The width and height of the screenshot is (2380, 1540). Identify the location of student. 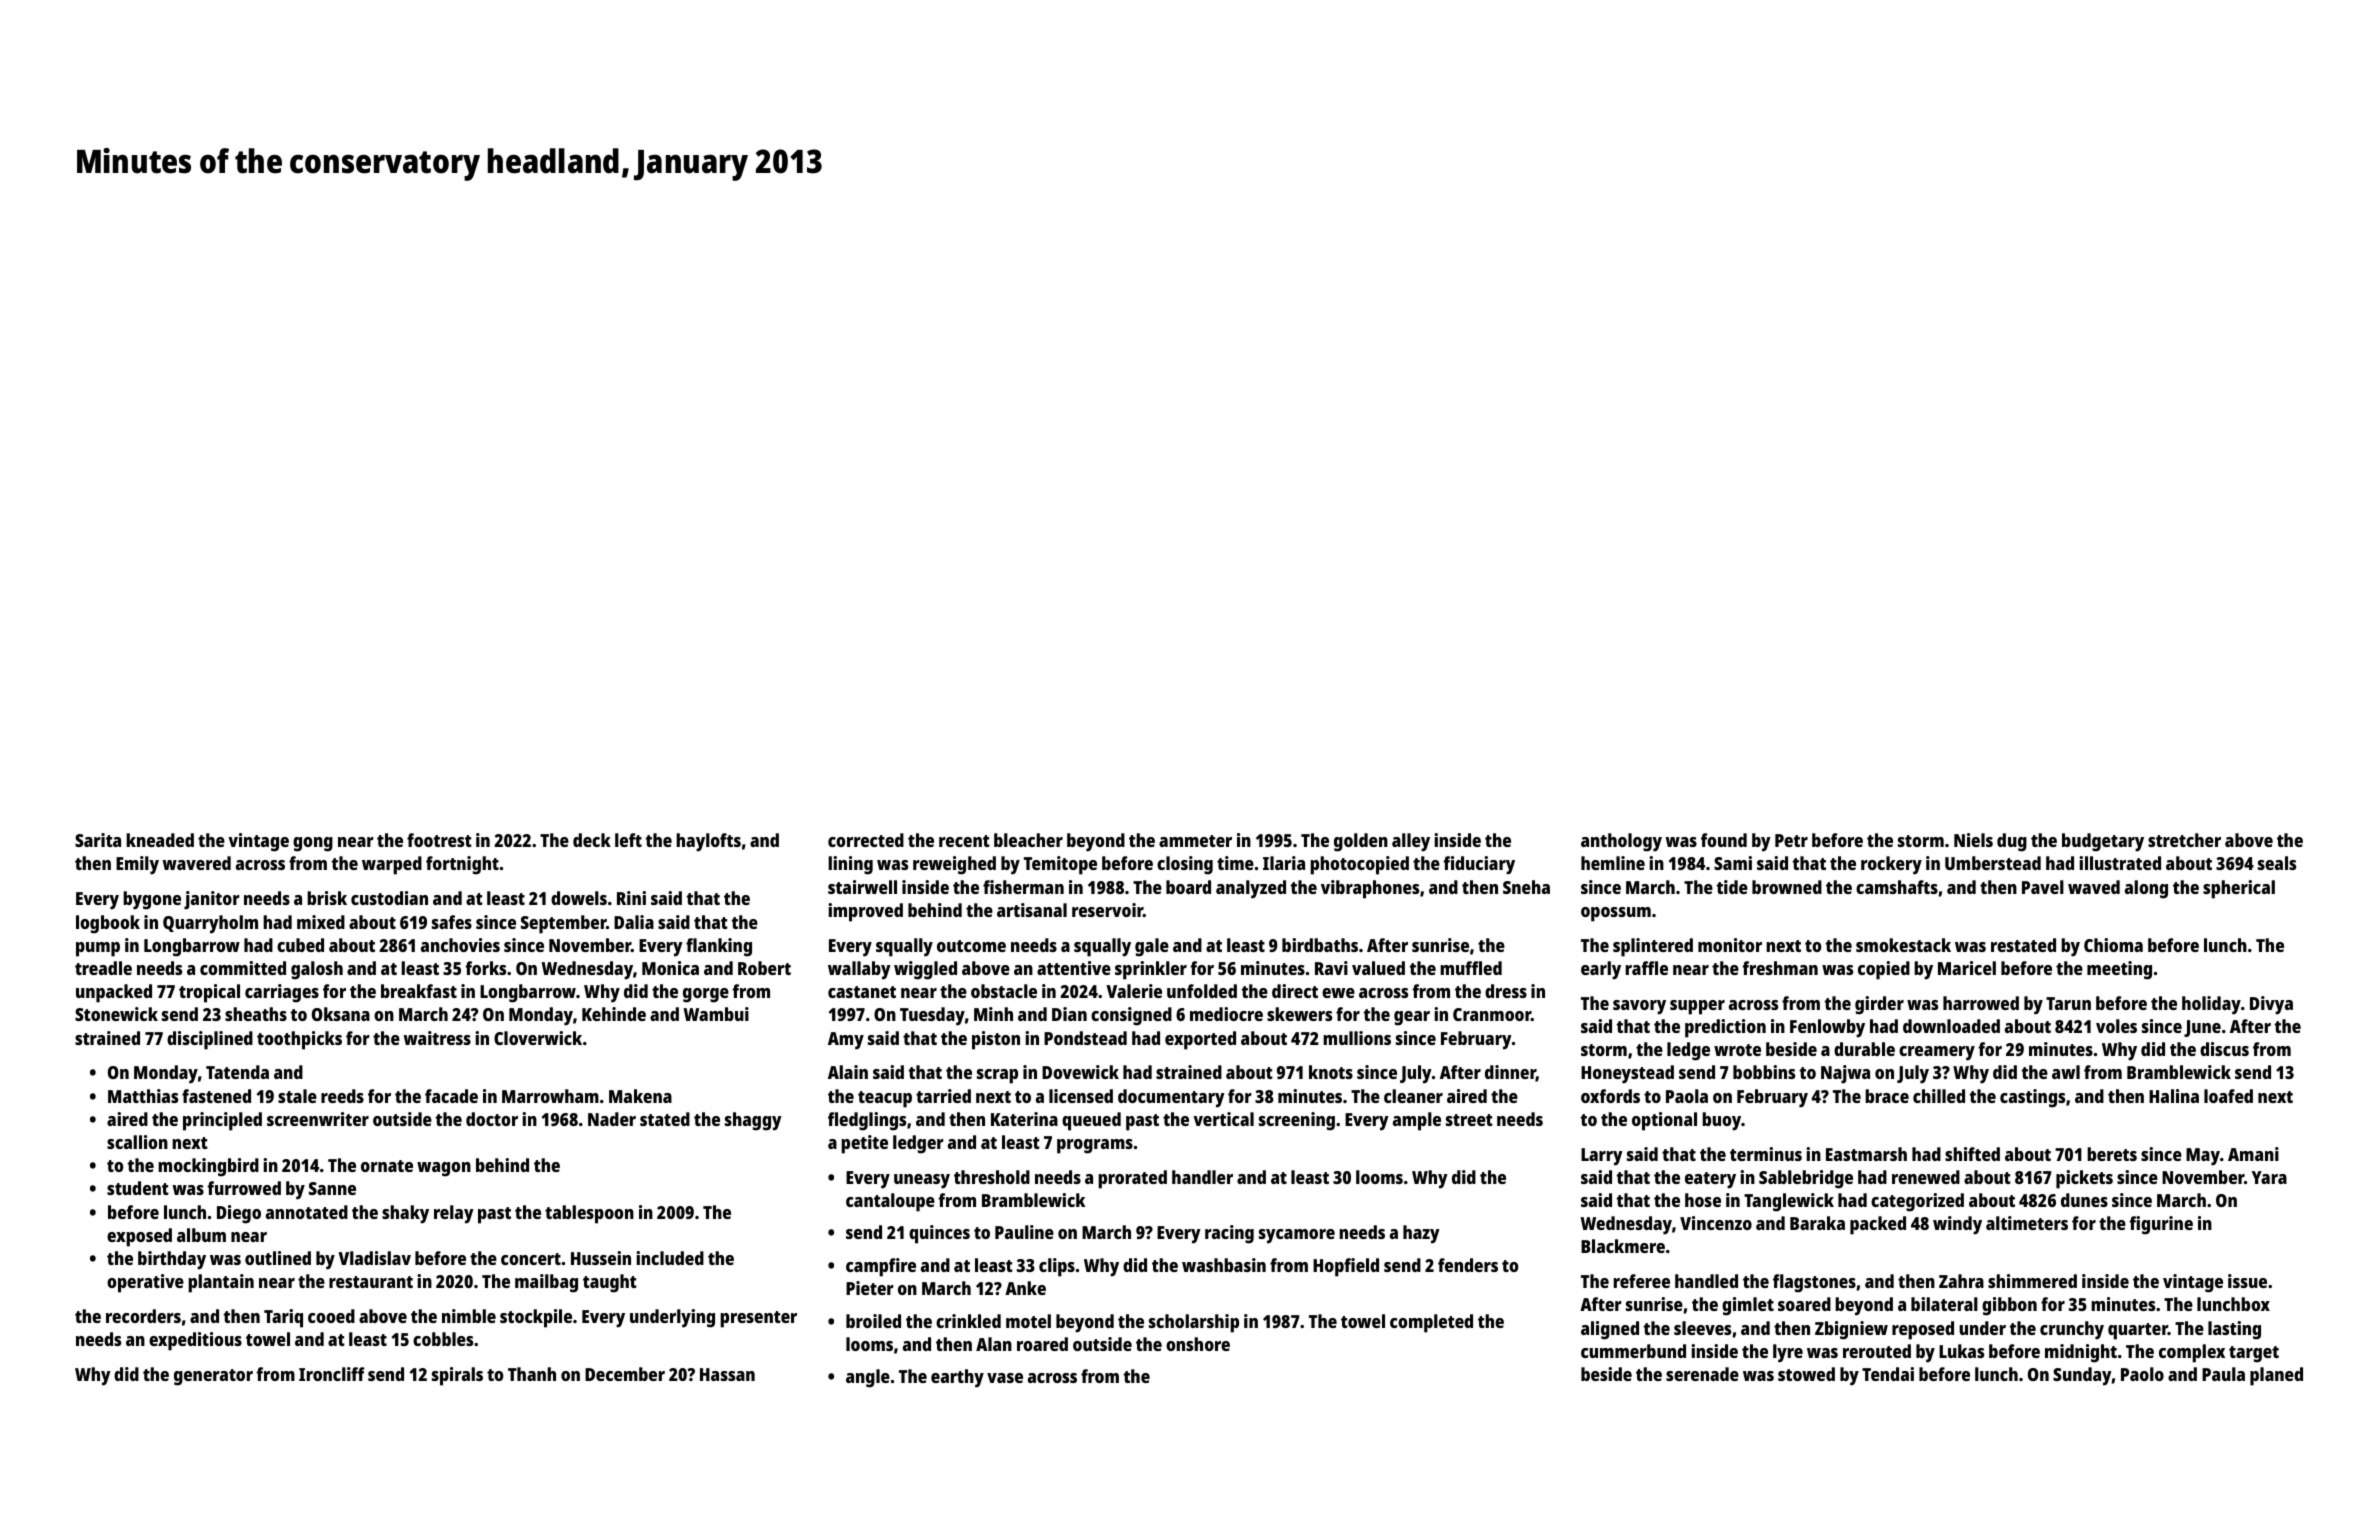
(138, 1188).
